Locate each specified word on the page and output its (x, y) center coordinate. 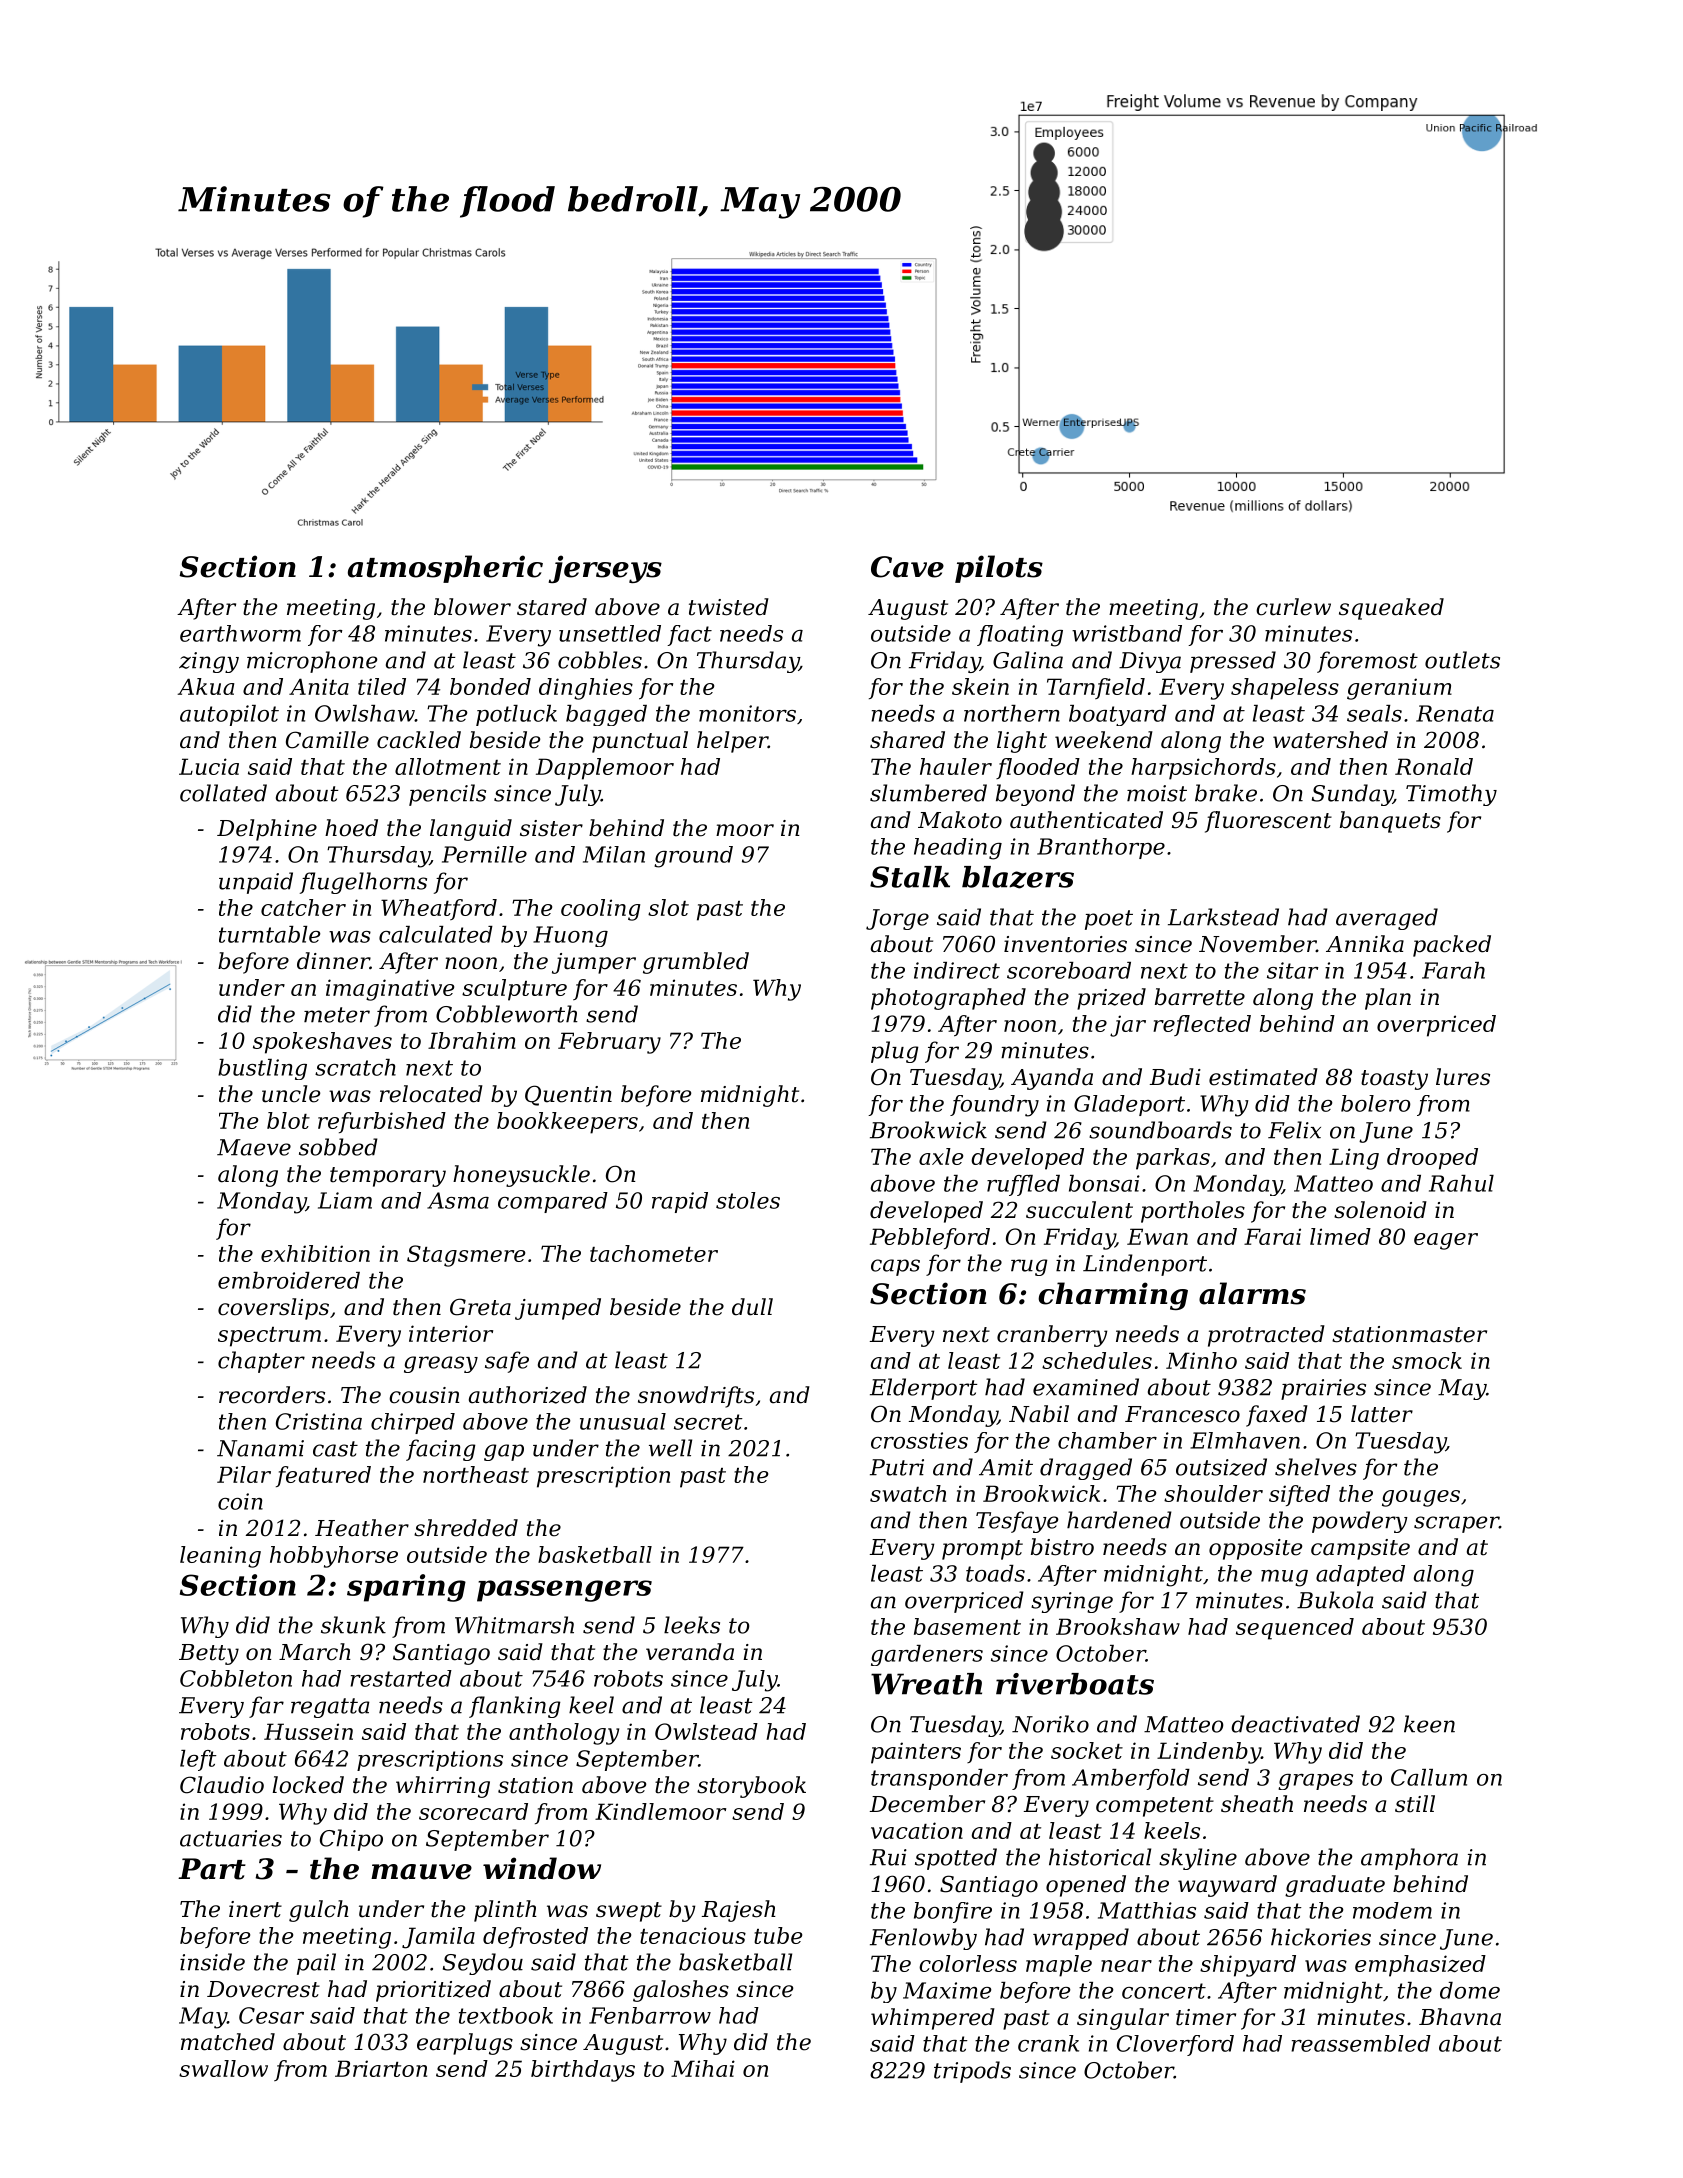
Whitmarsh (514, 1625)
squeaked (1391, 609)
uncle (291, 1094)
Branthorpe (1101, 848)
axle (941, 1156)
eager (1446, 1241)
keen (1429, 1724)
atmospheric (445, 569)
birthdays (583, 2071)
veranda (690, 1652)
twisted (729, 607)
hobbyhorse (334, 1557)
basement (967, 1626)
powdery (1360, 1522)
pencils (447, 795)
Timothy (1451, 795)
